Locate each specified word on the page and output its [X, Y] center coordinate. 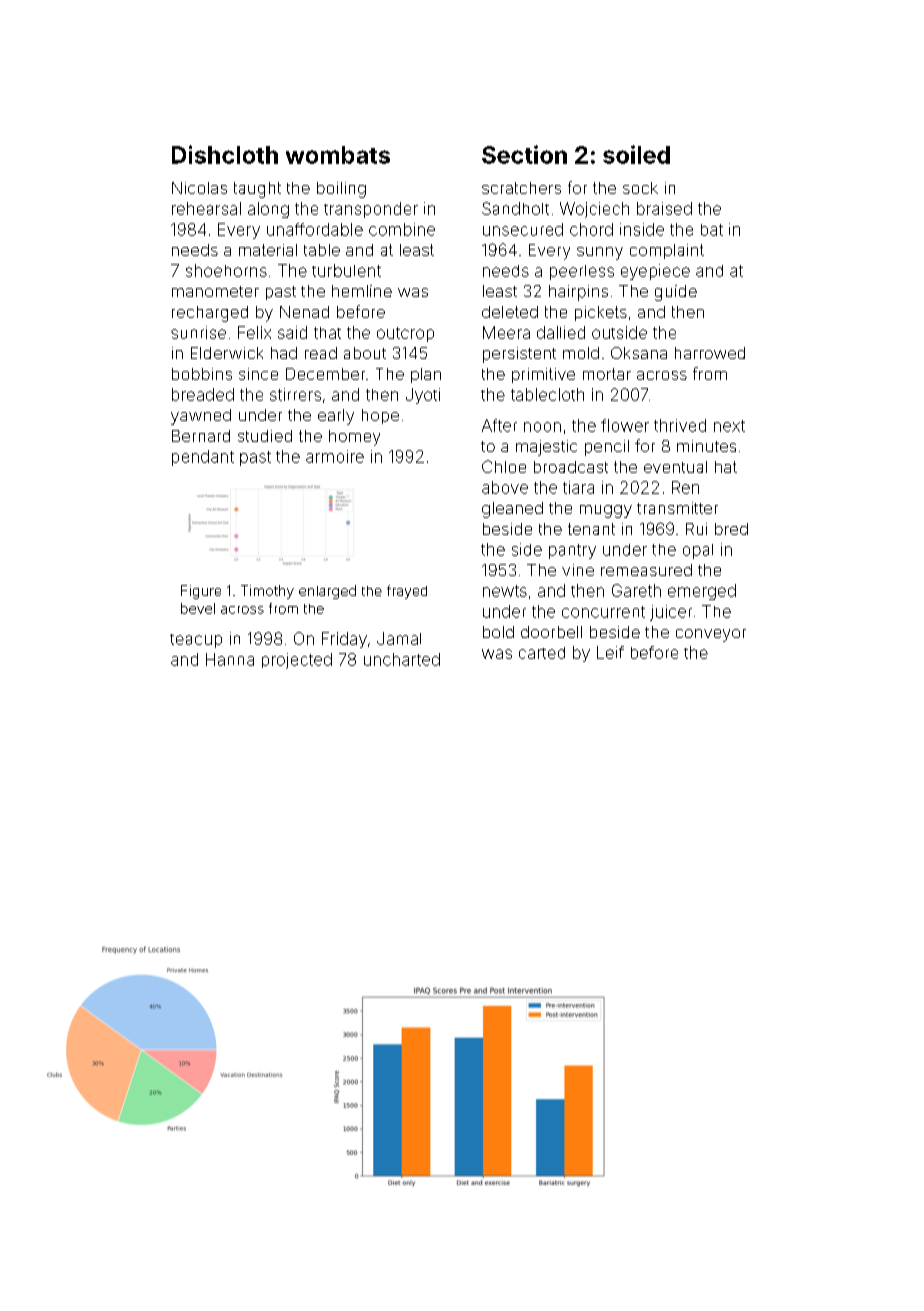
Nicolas [199, 188]
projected [297, 661]
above [505, 487]
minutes [706, 446]
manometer [215, 291]
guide [676, 293]
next [729, 426]
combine [402, 229]
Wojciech [594, 210]
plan [426, 375]
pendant [203, 458]
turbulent [346, 270]
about [365, 353]
